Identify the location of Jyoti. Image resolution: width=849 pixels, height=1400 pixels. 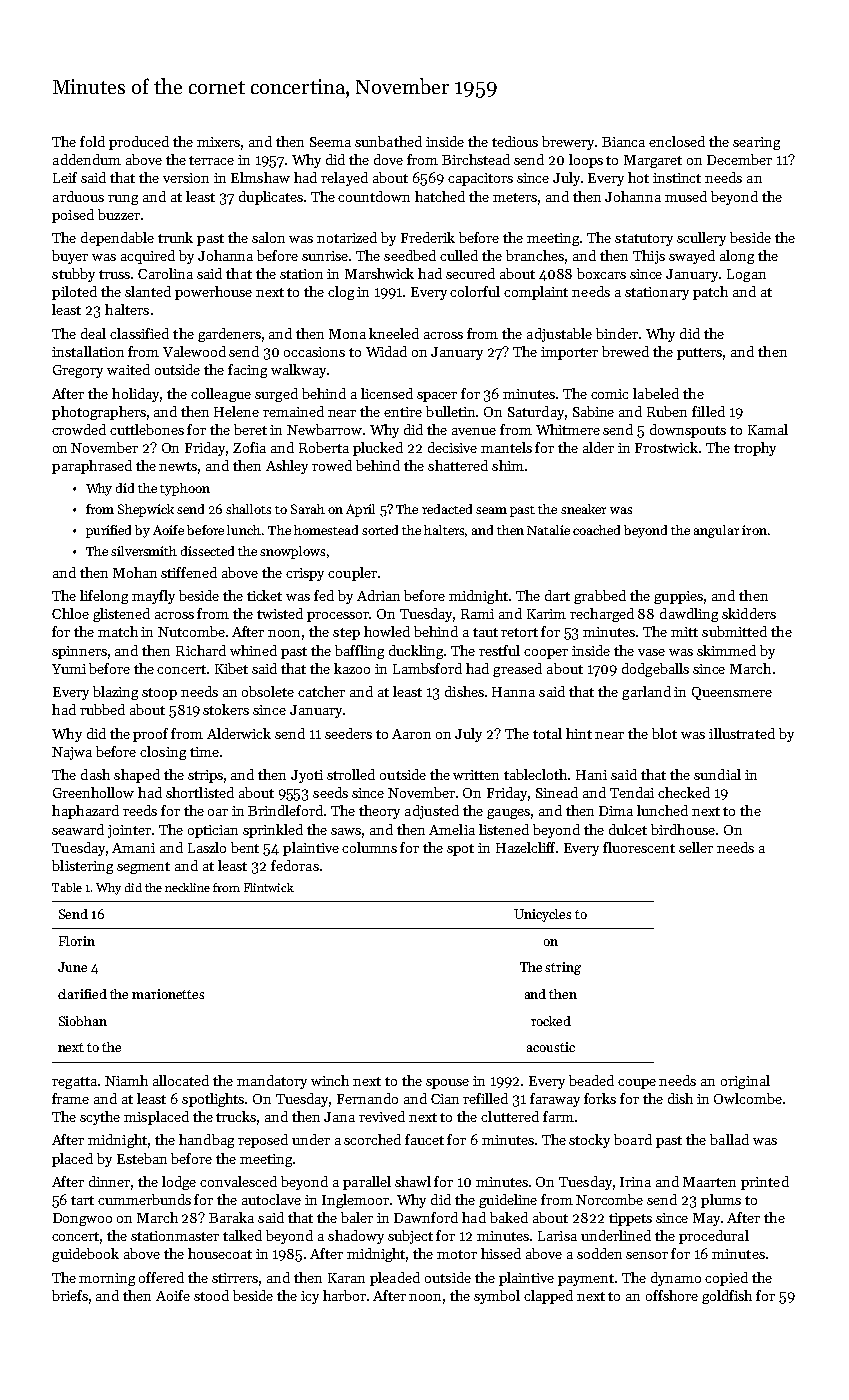
(307, 776).
